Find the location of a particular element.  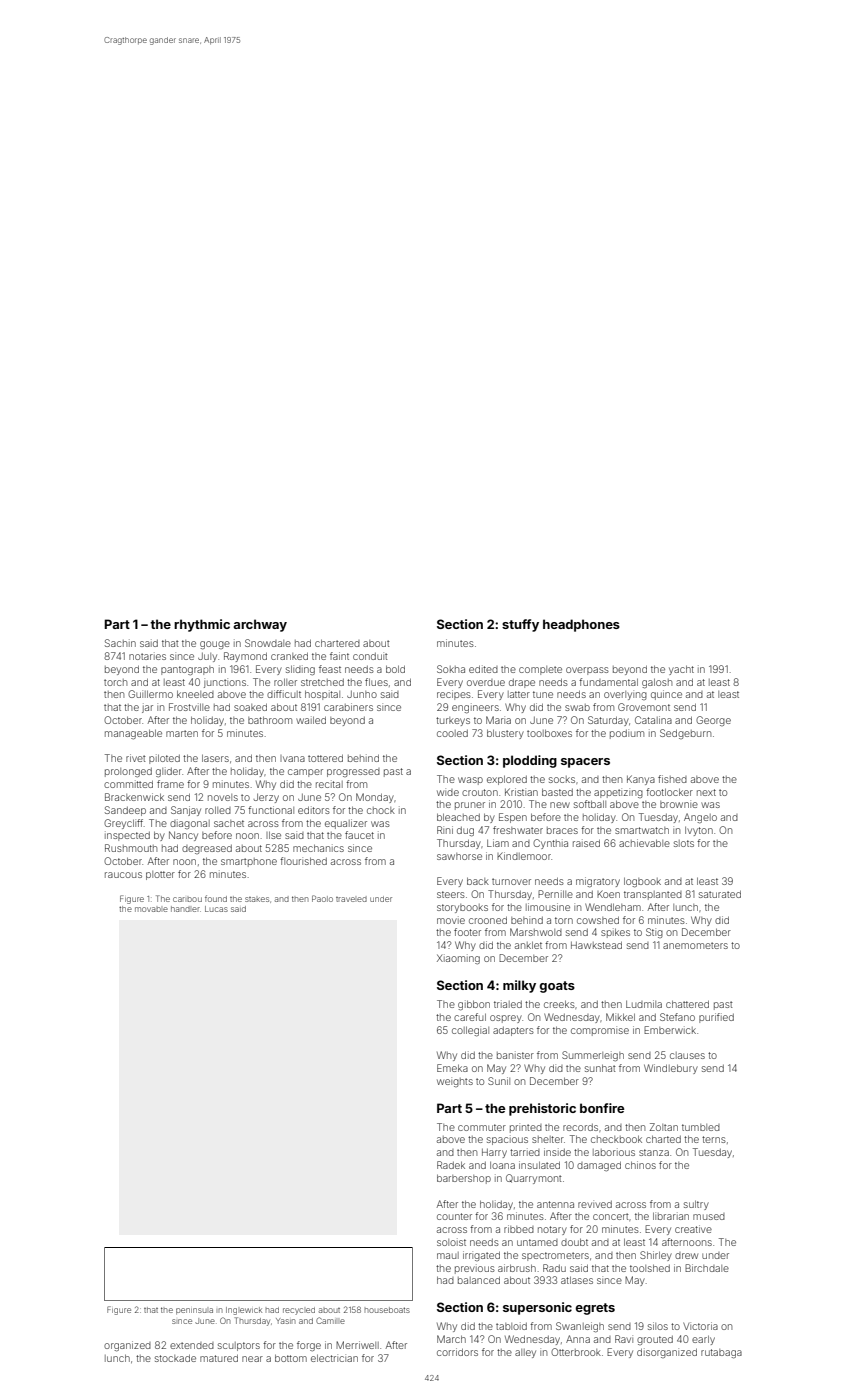

gibbon is located at coordinates (474, 1005).
